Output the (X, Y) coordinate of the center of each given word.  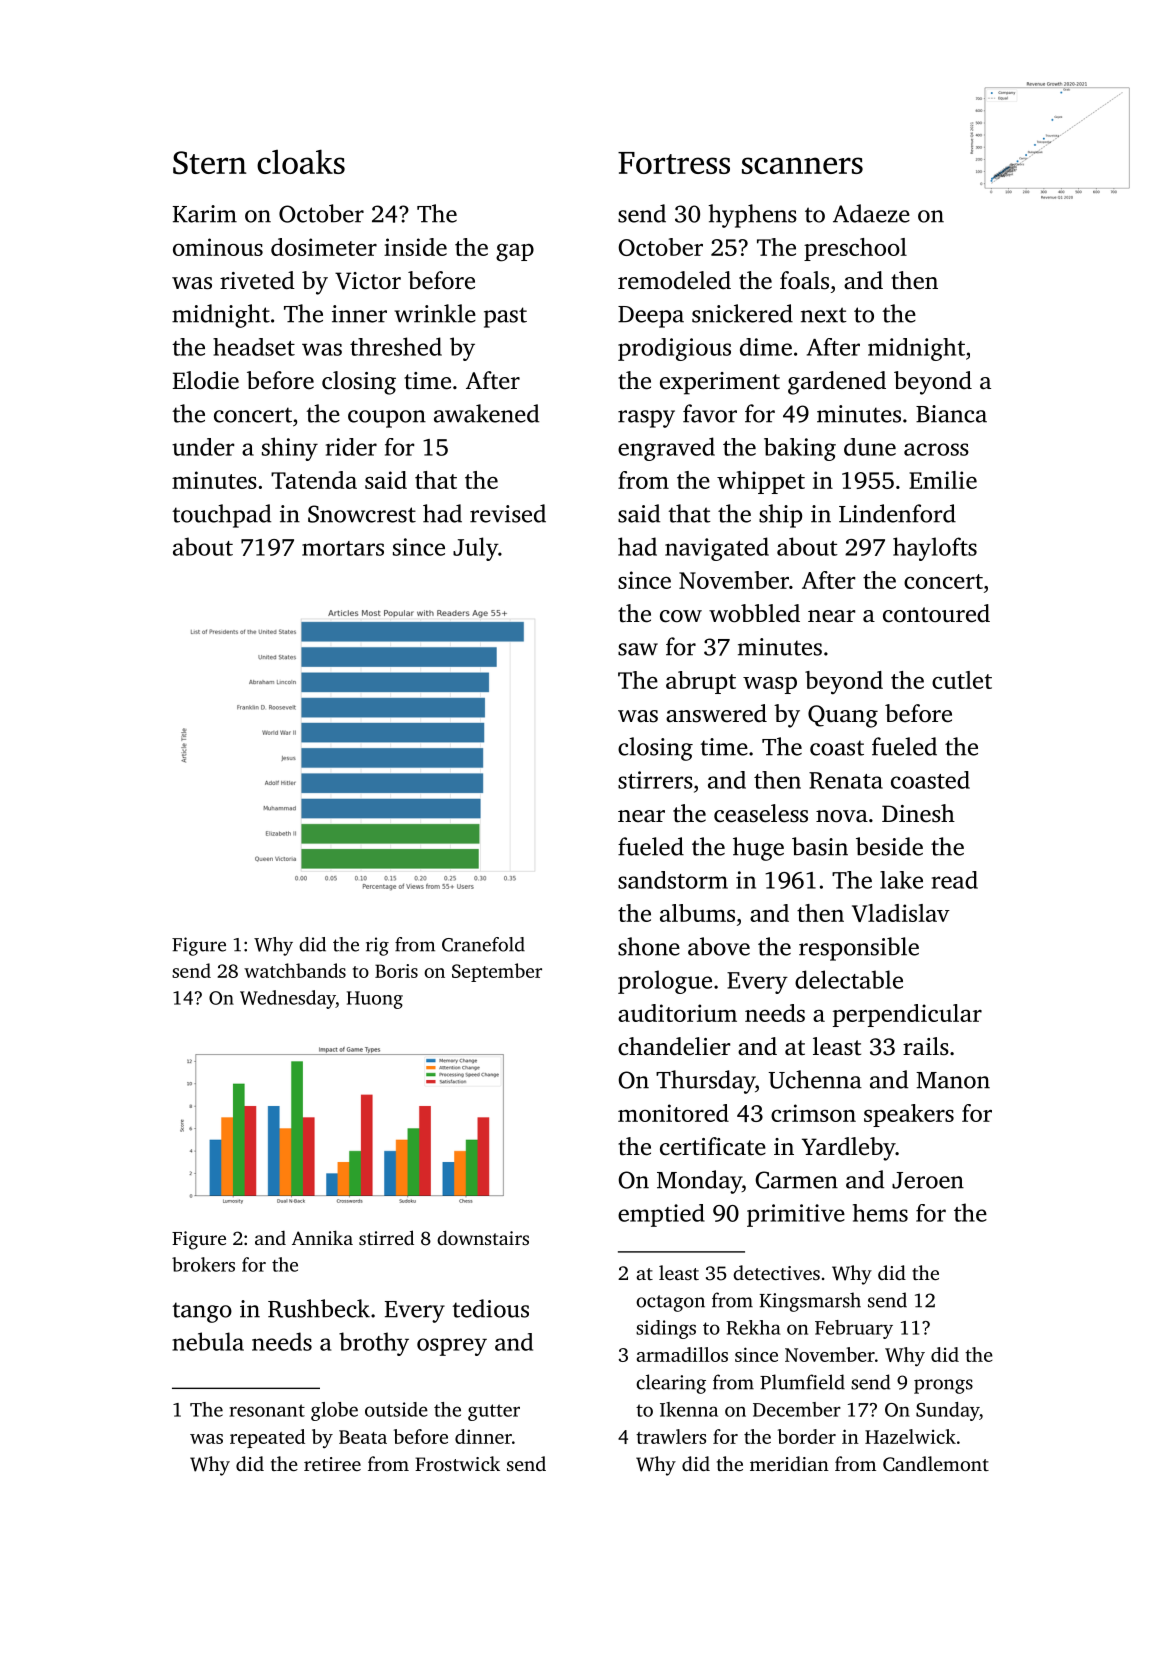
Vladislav (901, 913)
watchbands (295, 970)
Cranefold (483, 944)
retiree (332, 1464)
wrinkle (435, 313)
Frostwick (457, 1463)
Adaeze (871, 213)
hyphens (752, 216)
